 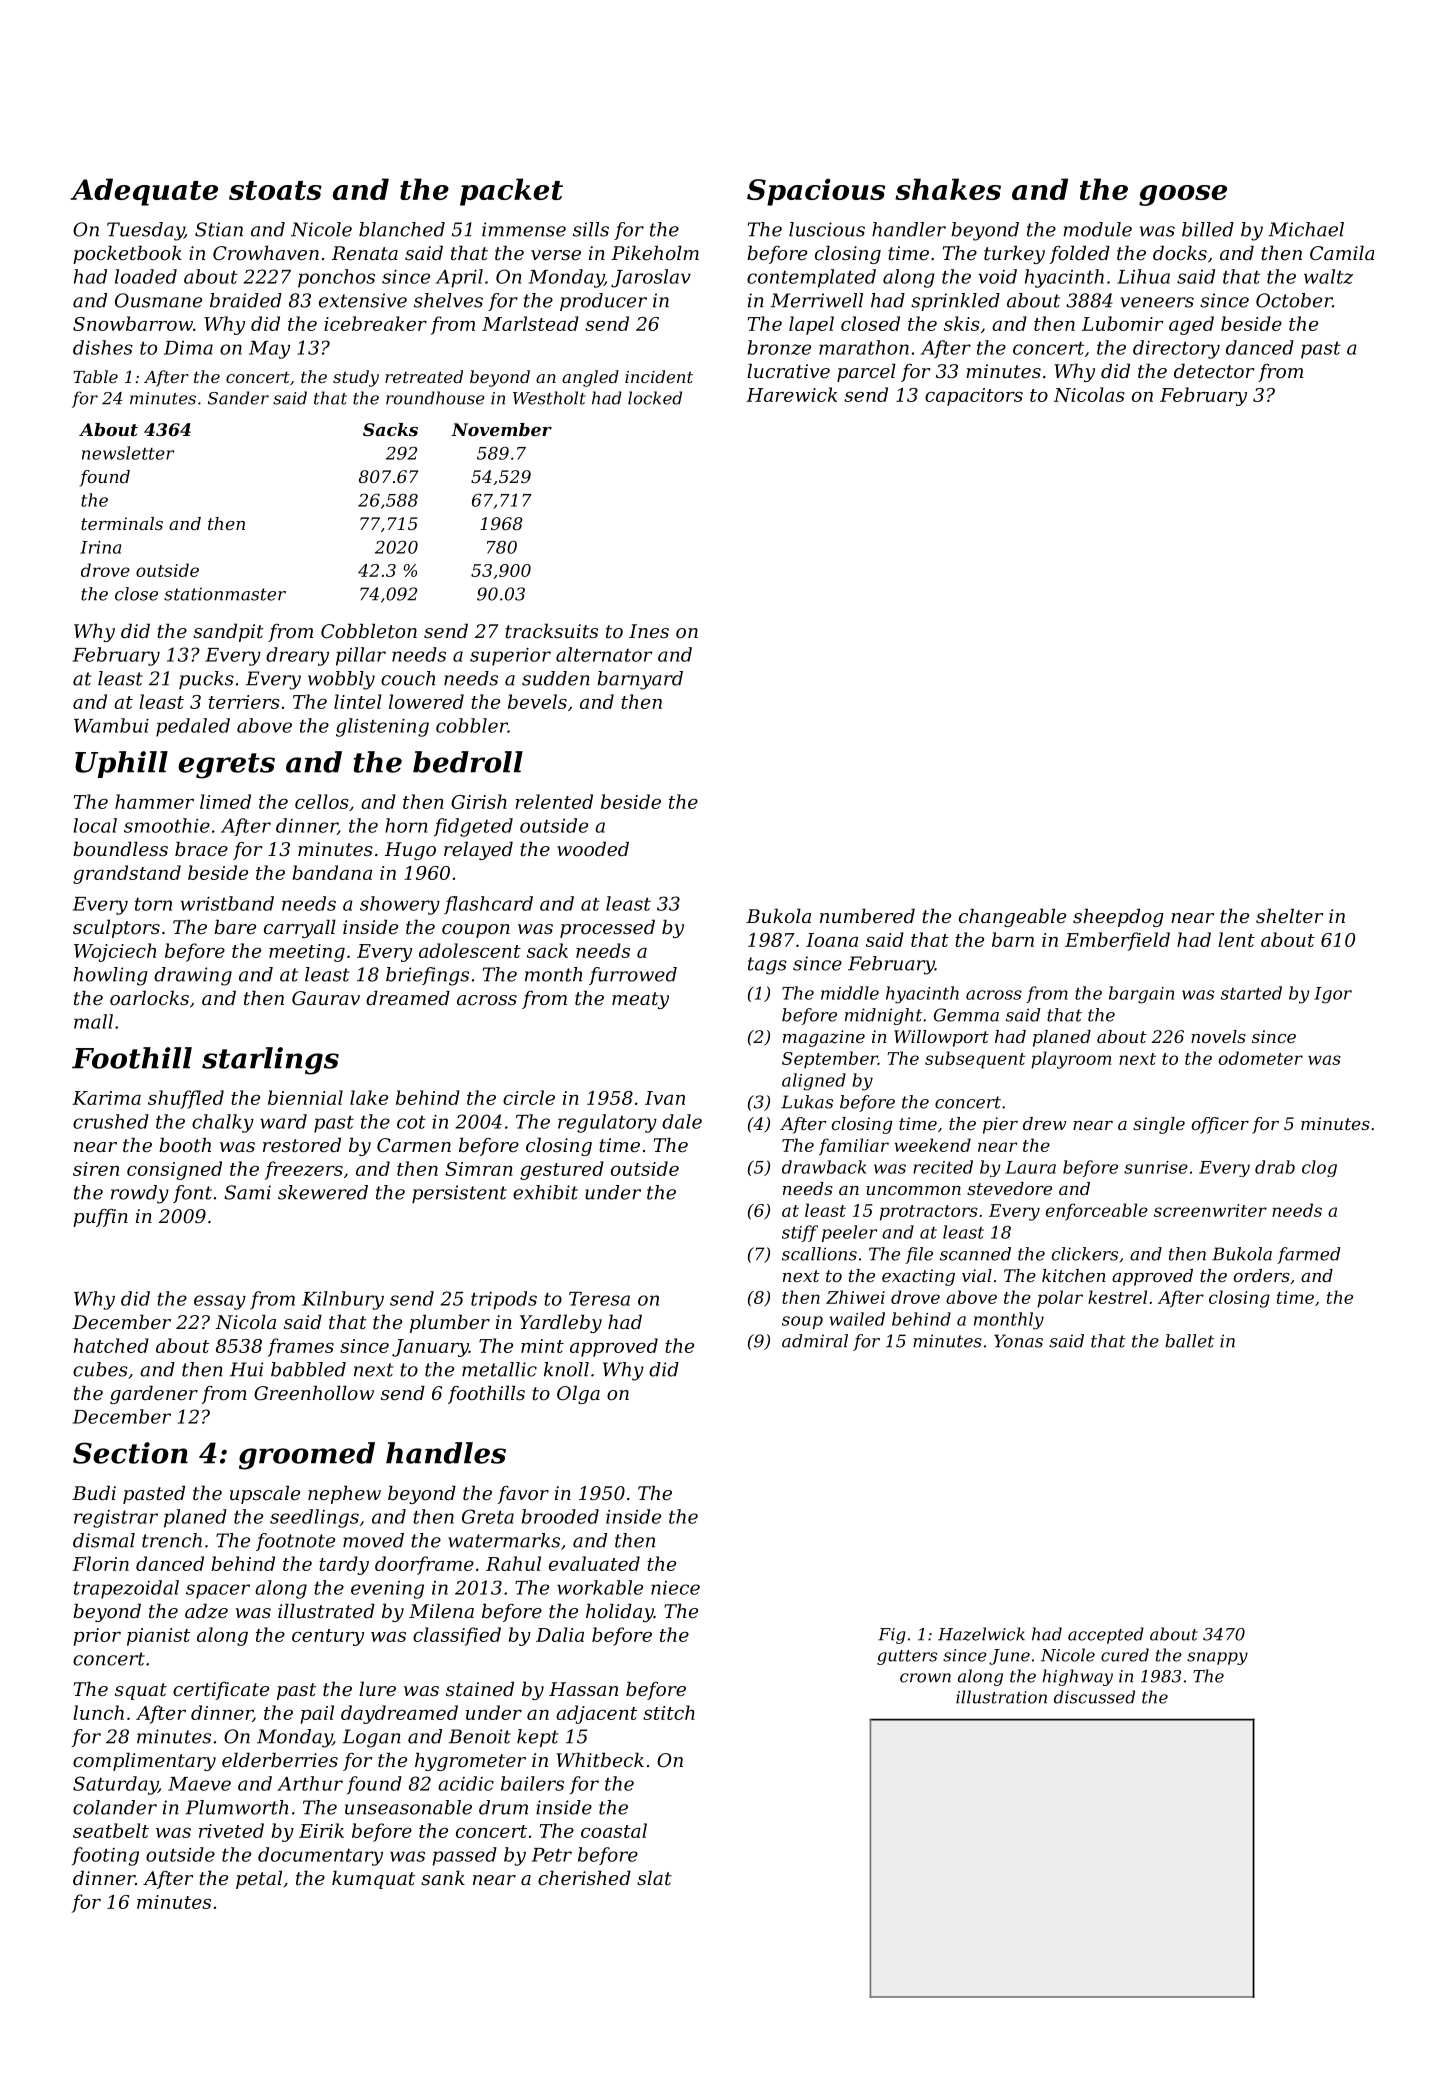 I want to click on stitch, so click(x=669, y=1712).
